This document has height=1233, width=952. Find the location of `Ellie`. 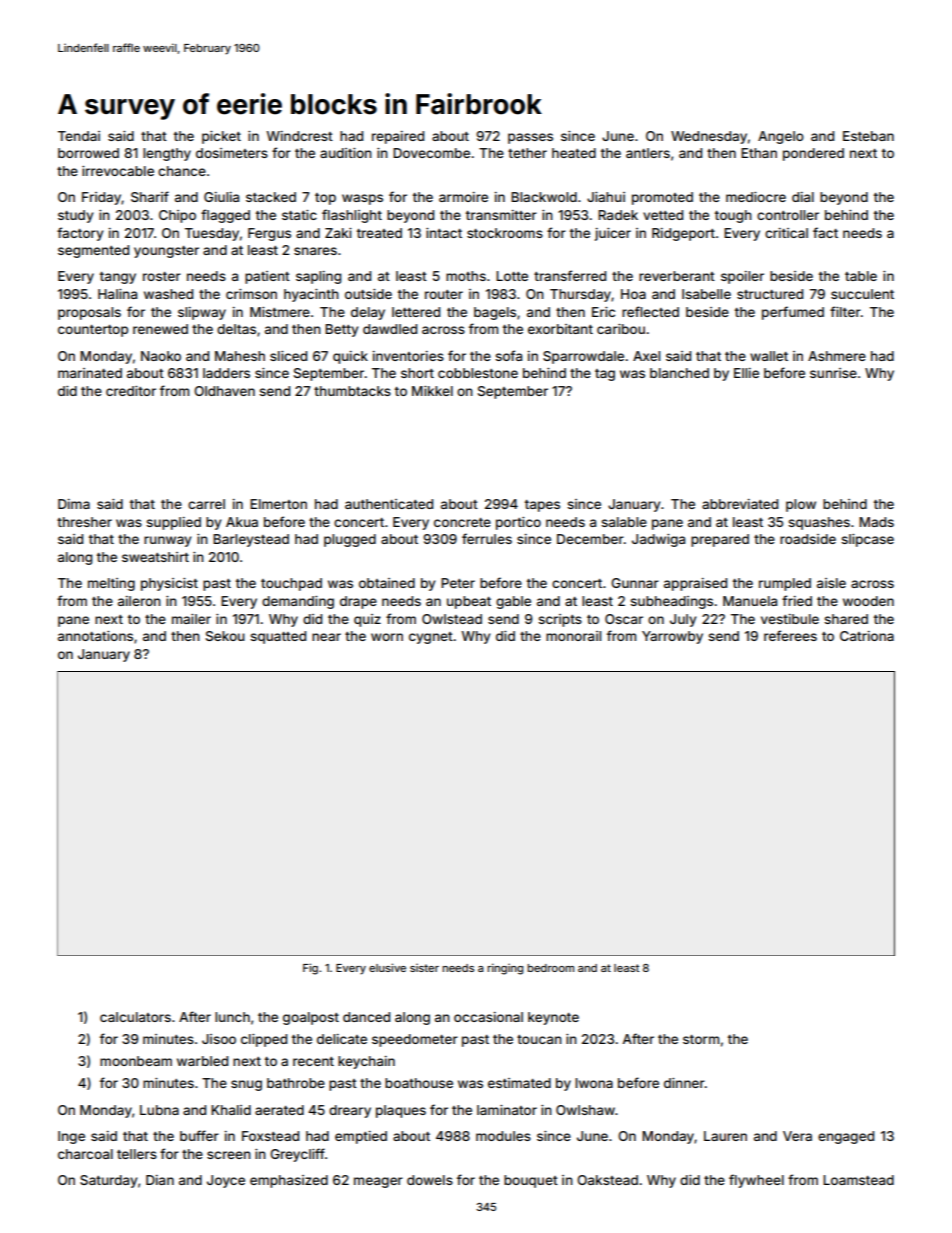

Ellie is located at coordinates (746, 373).
